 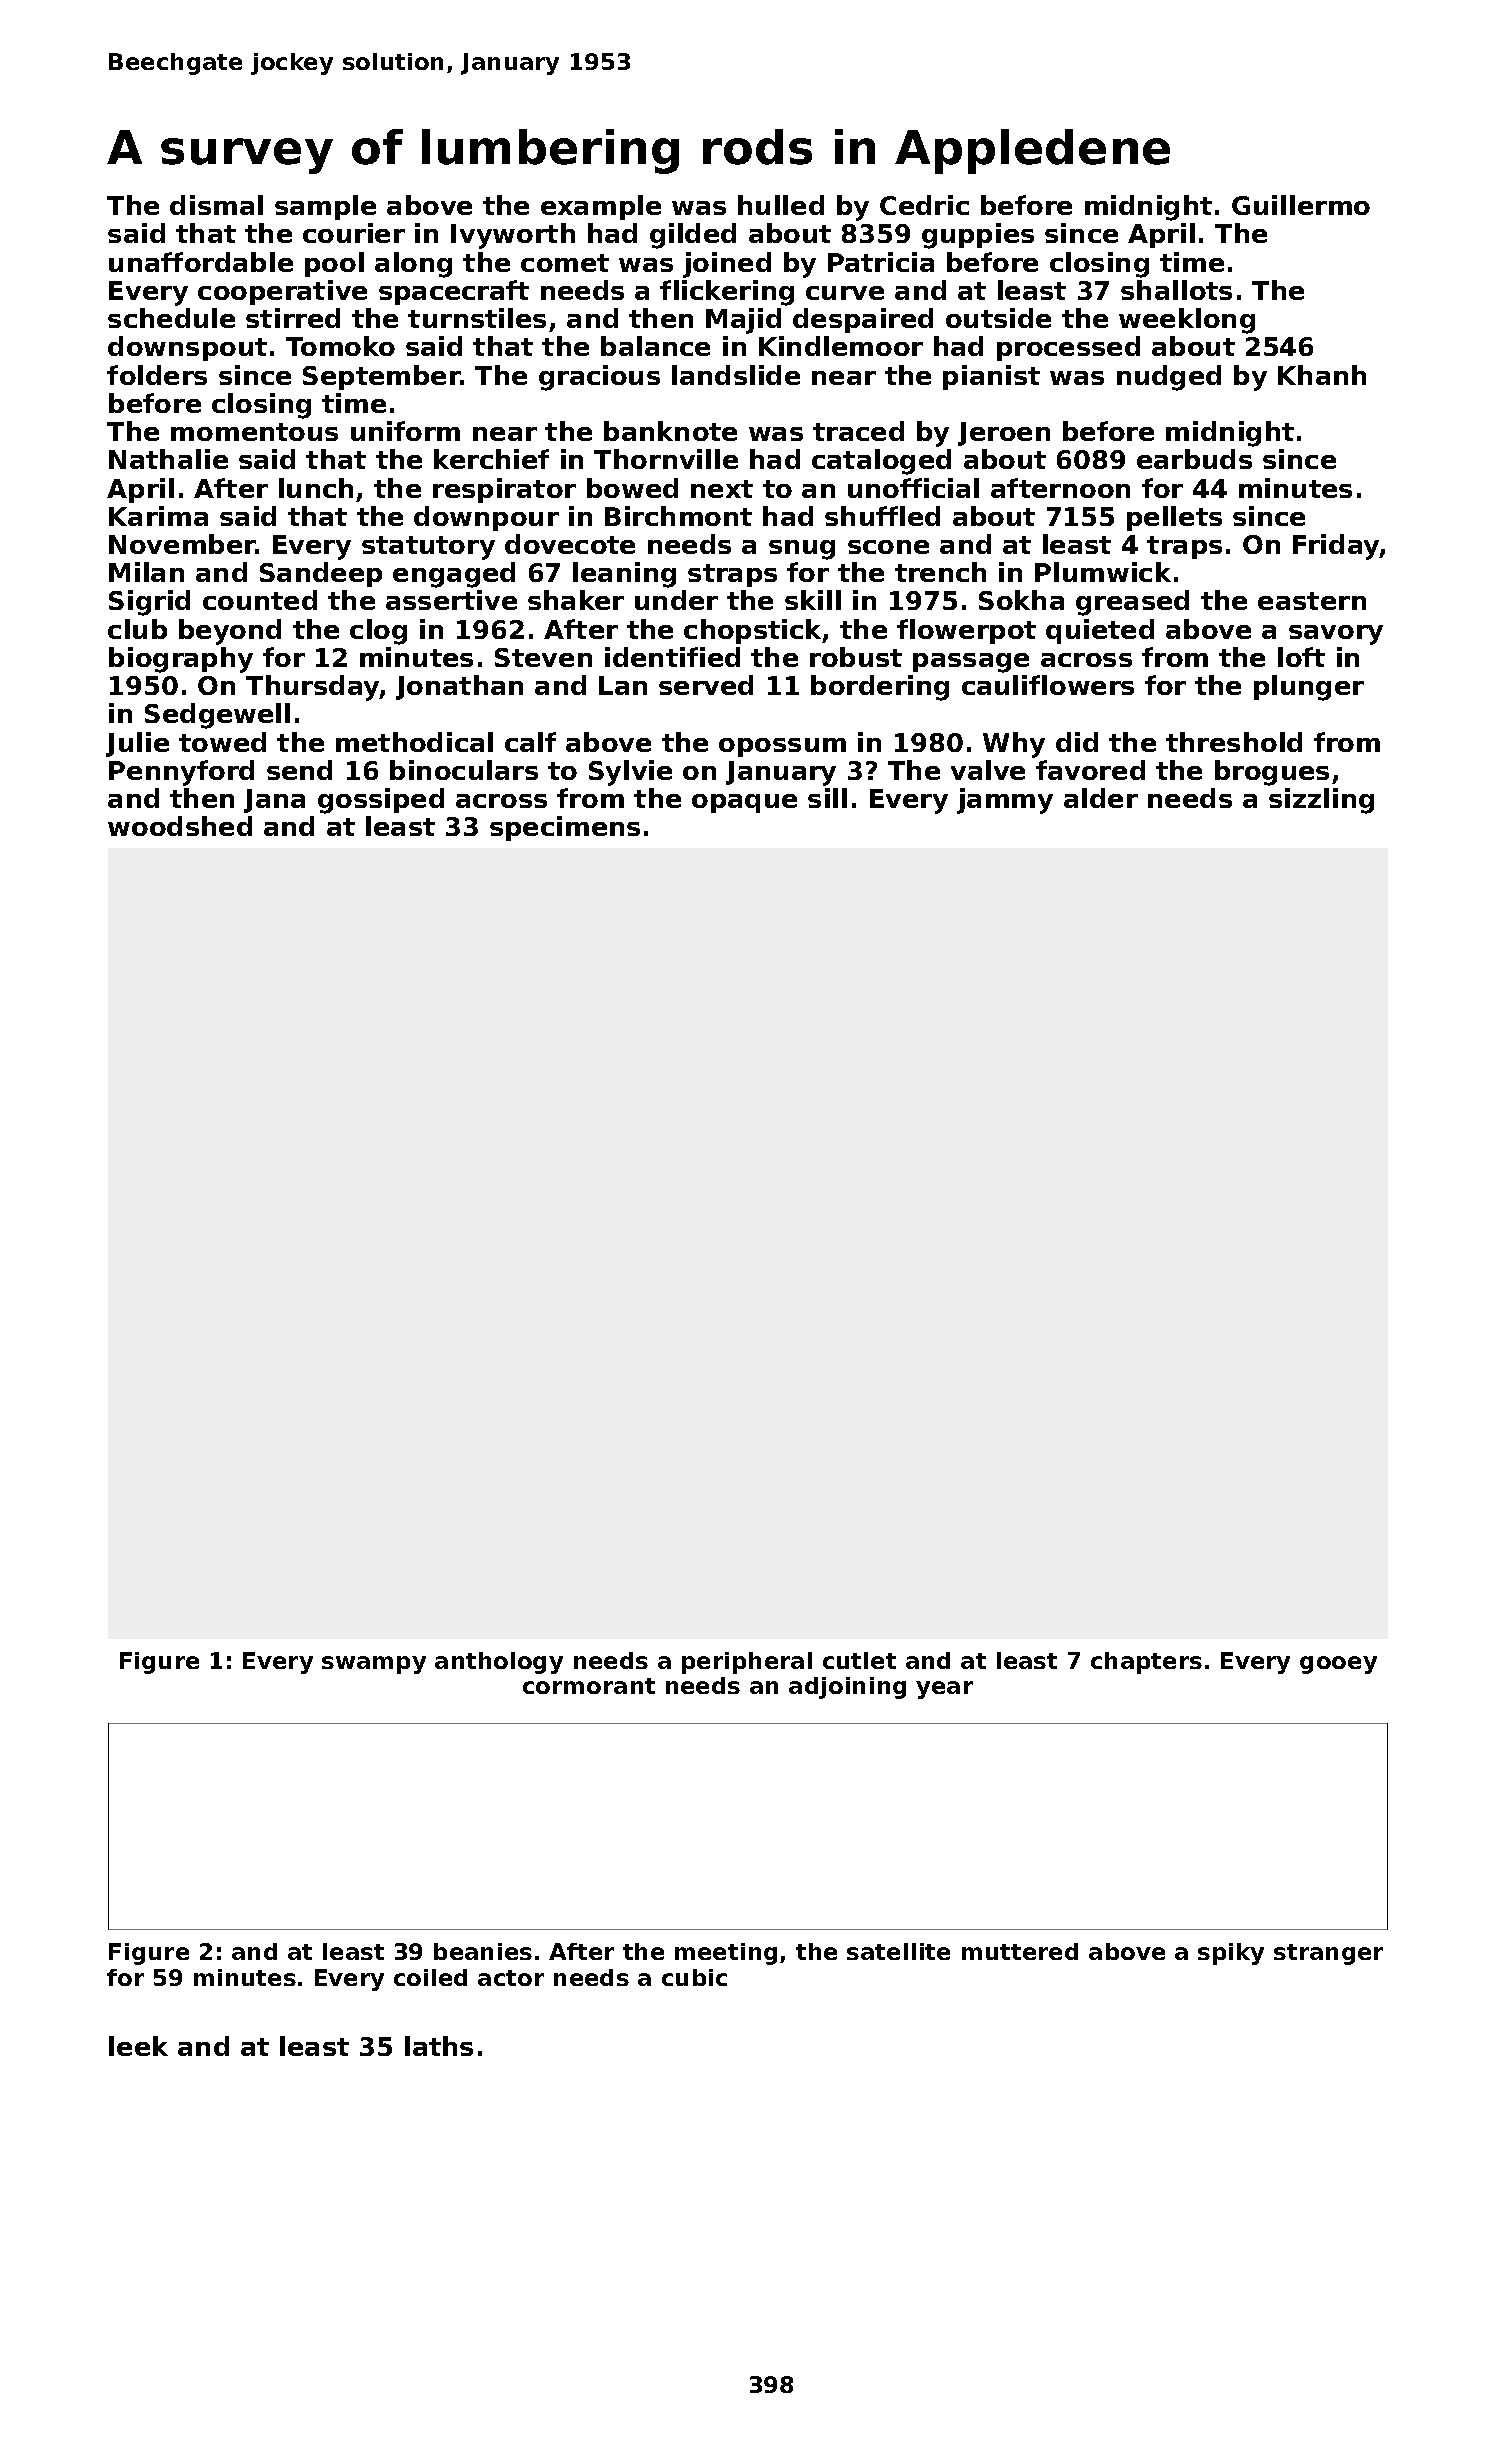 I want to click on laths, so click(x=439, y=2046).
